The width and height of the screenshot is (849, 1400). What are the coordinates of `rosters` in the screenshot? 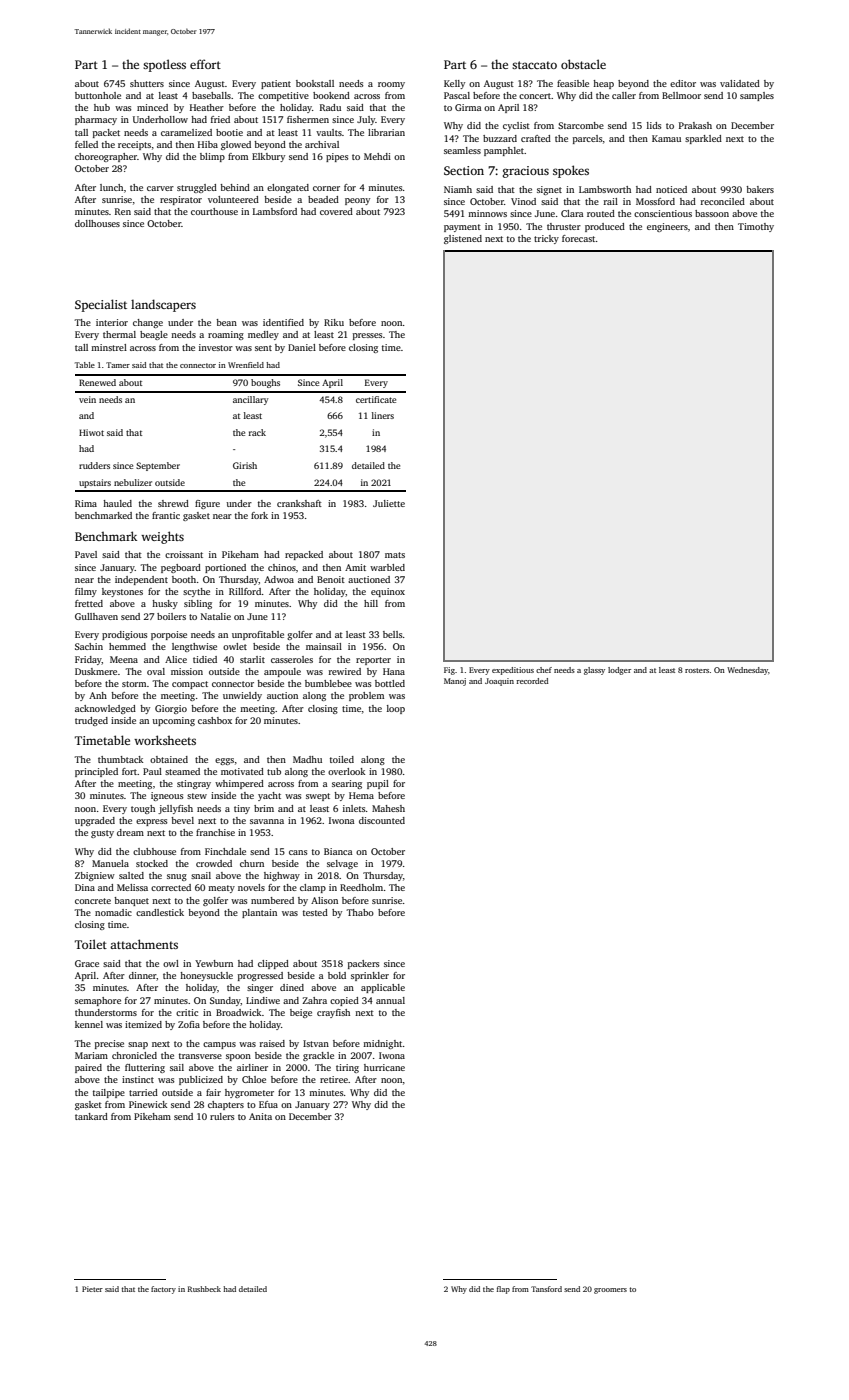 It's located at (697, 670).
